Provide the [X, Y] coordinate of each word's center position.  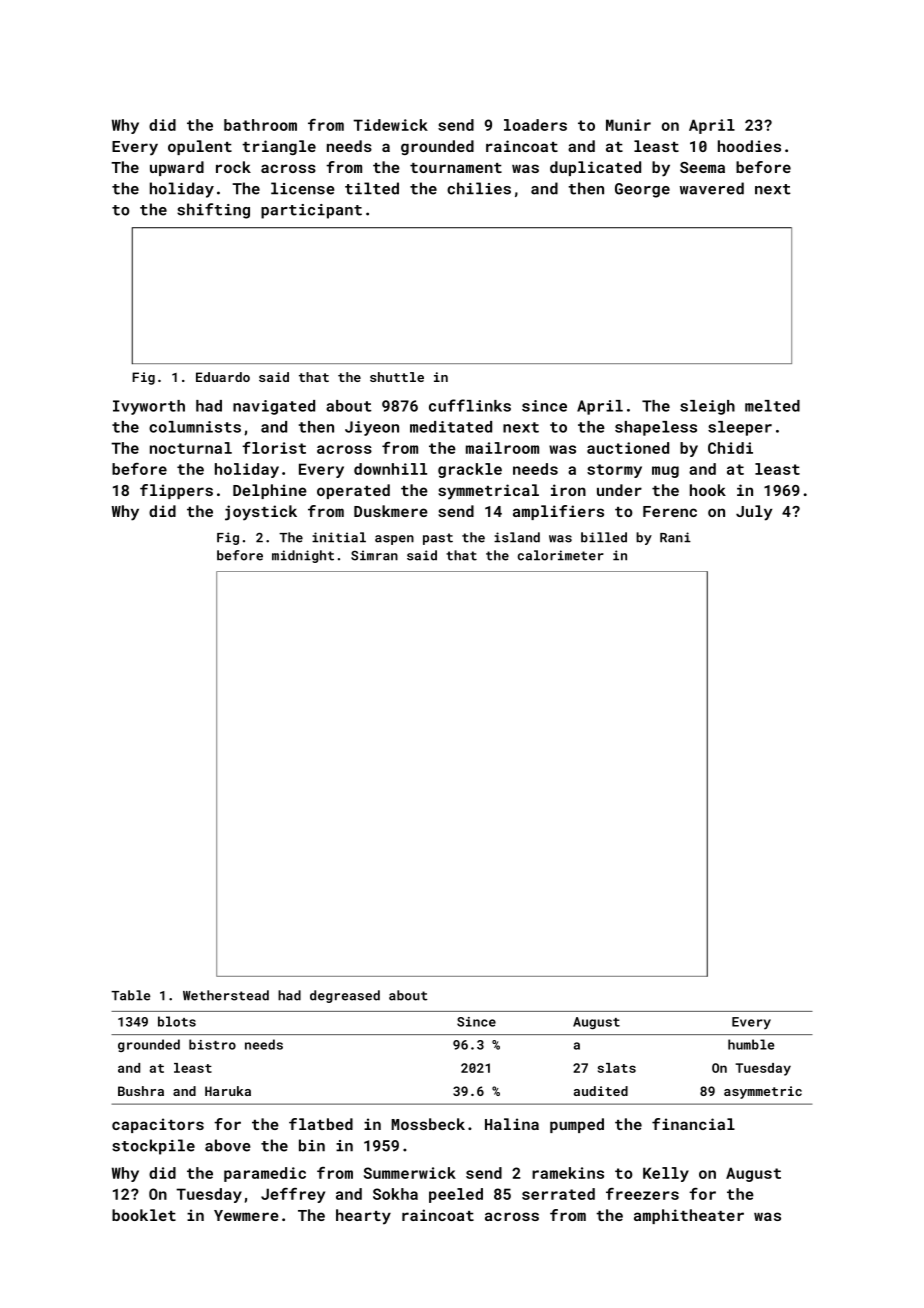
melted [772, 406]
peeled [456, 1195]
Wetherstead [226, 995]
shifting [213, 211]
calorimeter [561, 555]
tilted [372, 188]
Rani [675, 537]
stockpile [153, 1147]
